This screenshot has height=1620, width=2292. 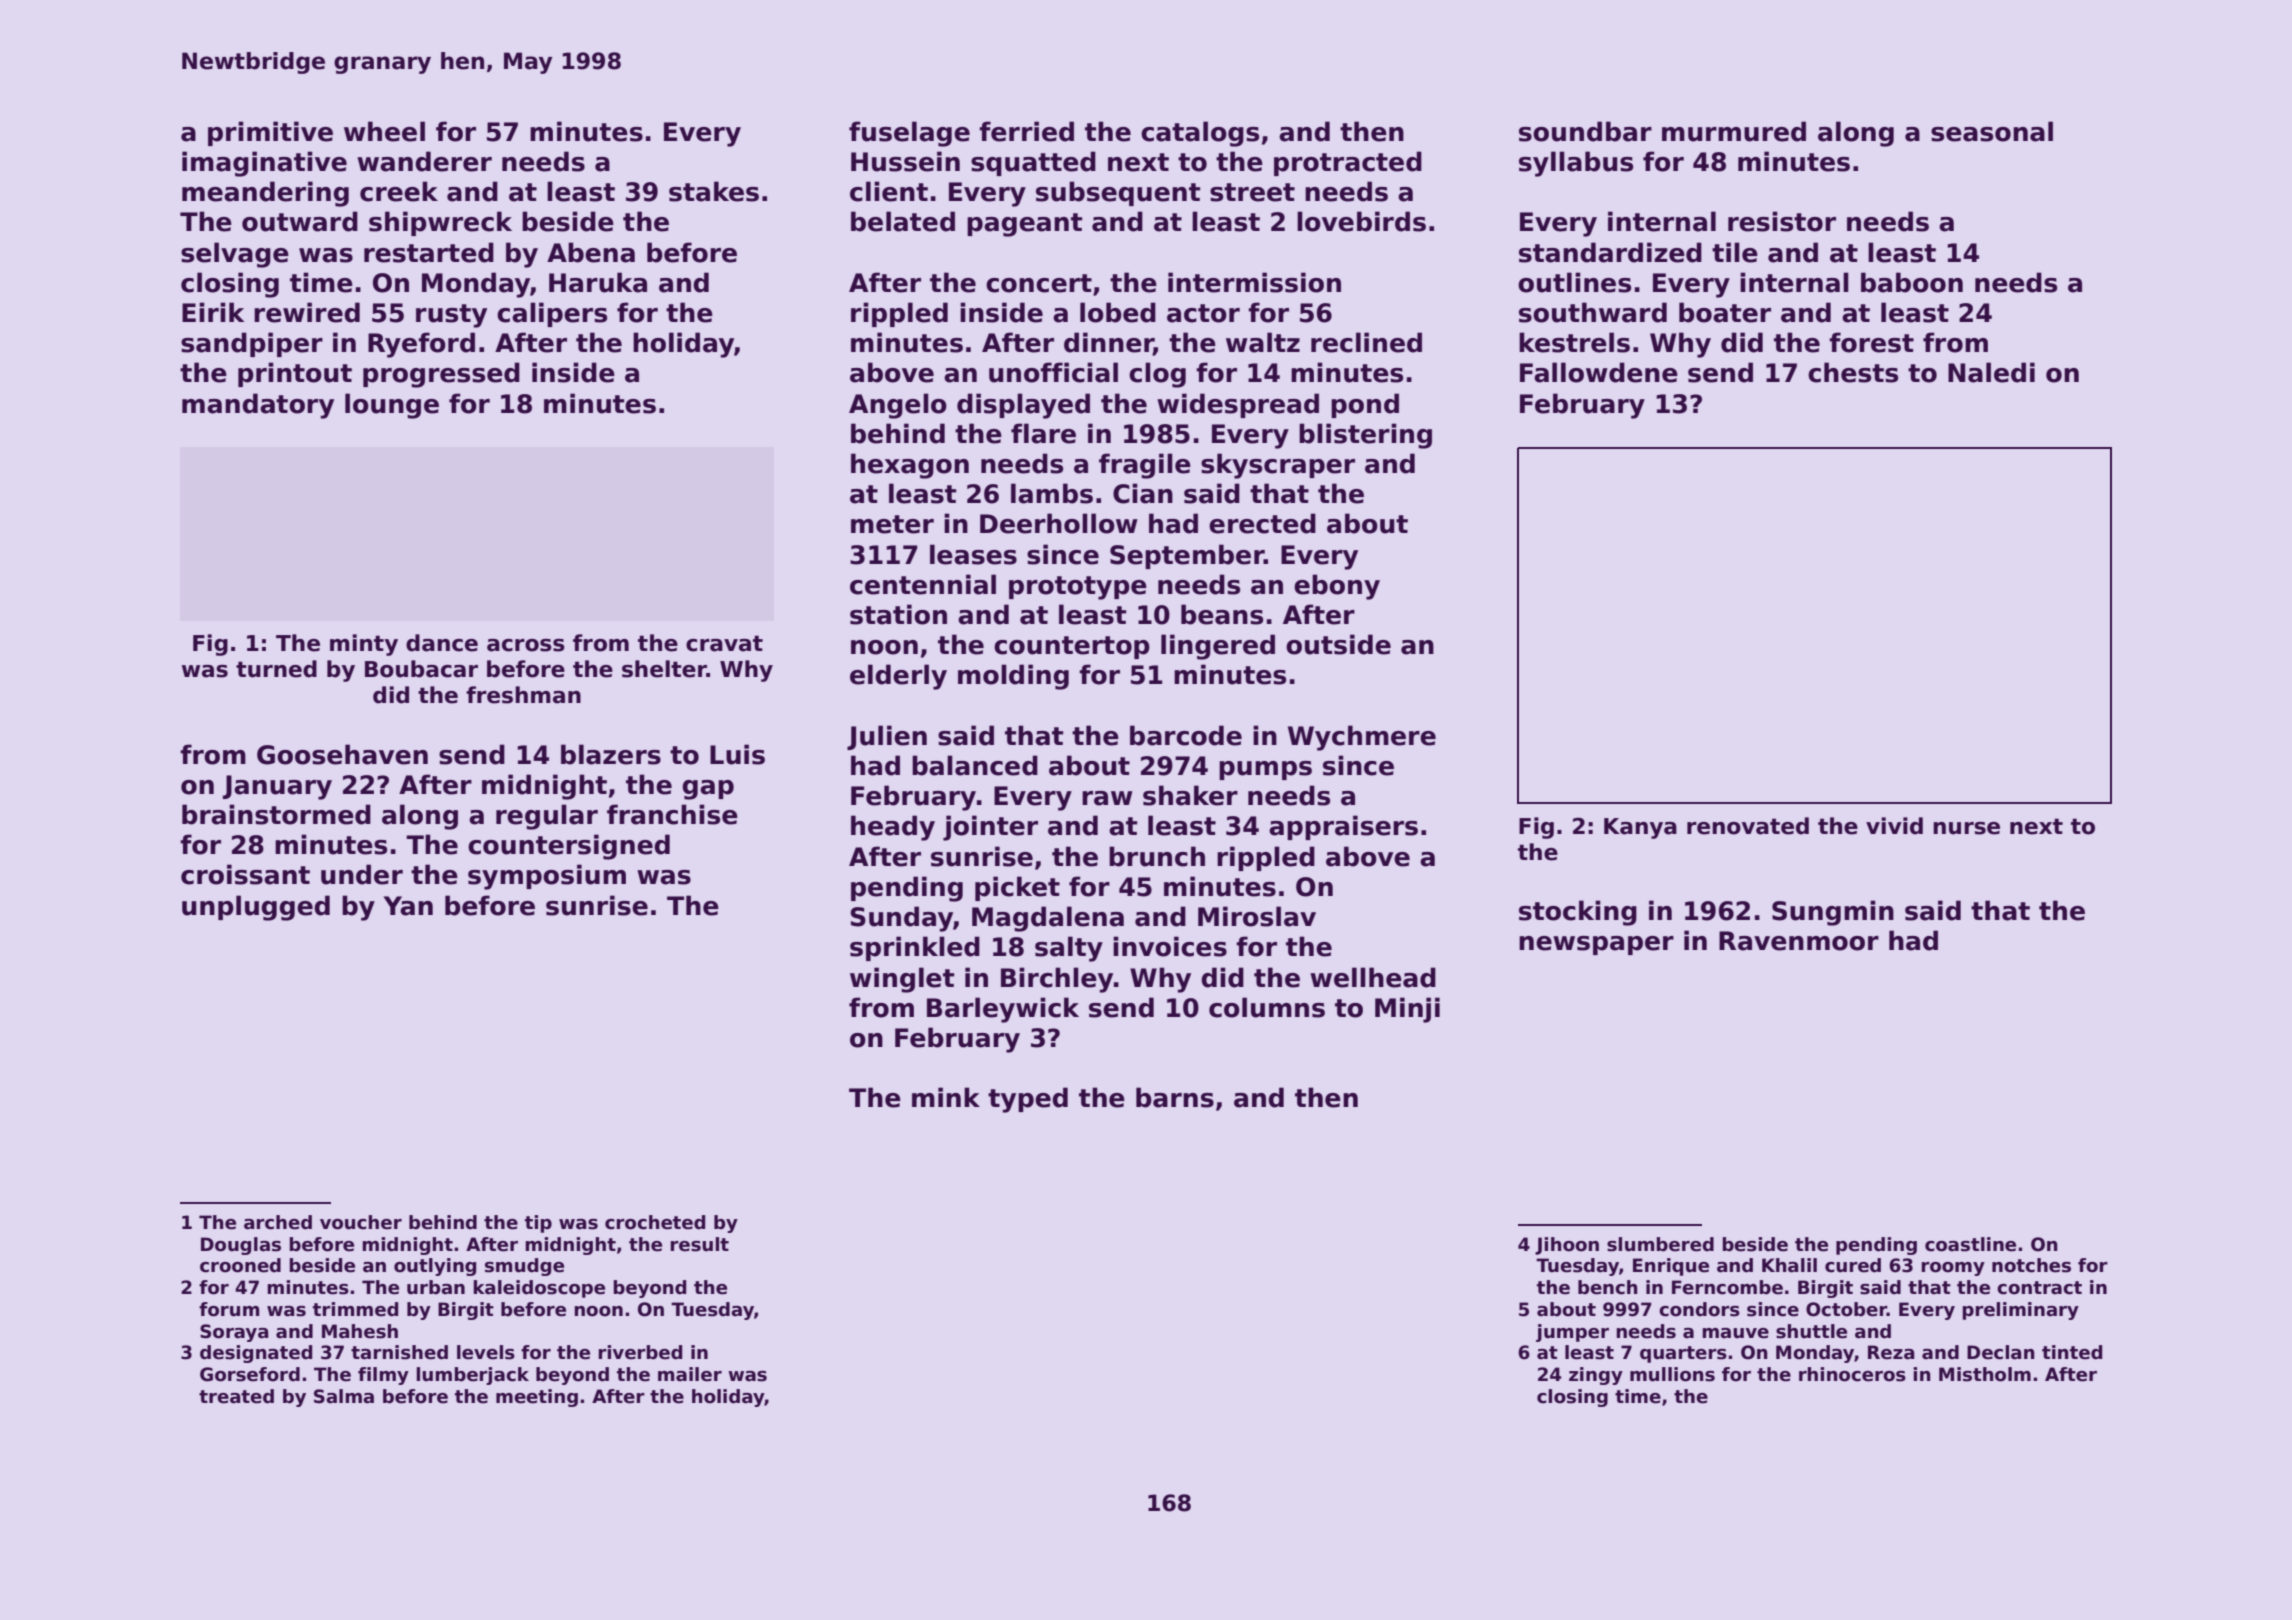 I want to click on raw, so click(x=1107, y=798).
